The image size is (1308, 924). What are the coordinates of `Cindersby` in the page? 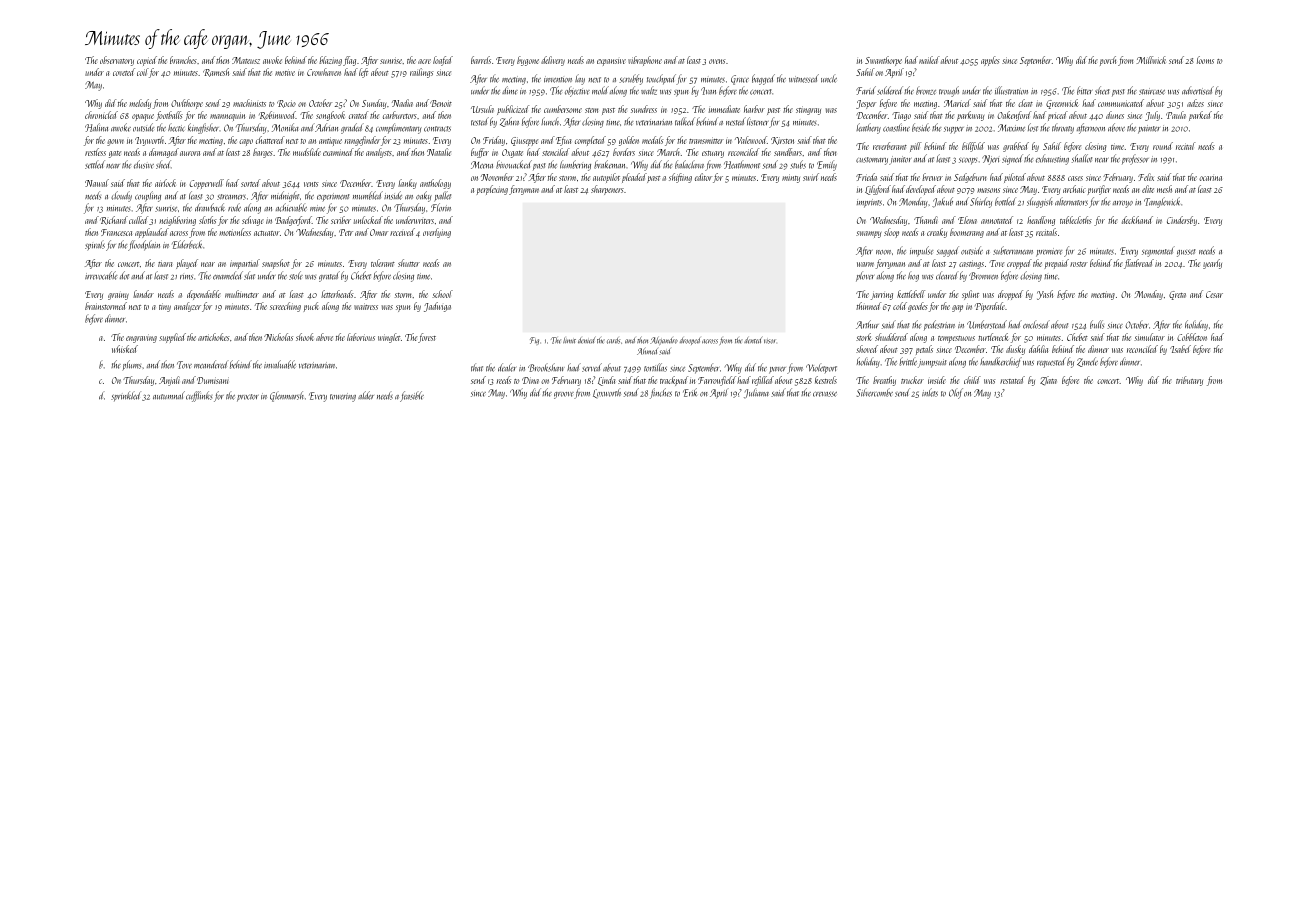 It's located at (1182, 221).
